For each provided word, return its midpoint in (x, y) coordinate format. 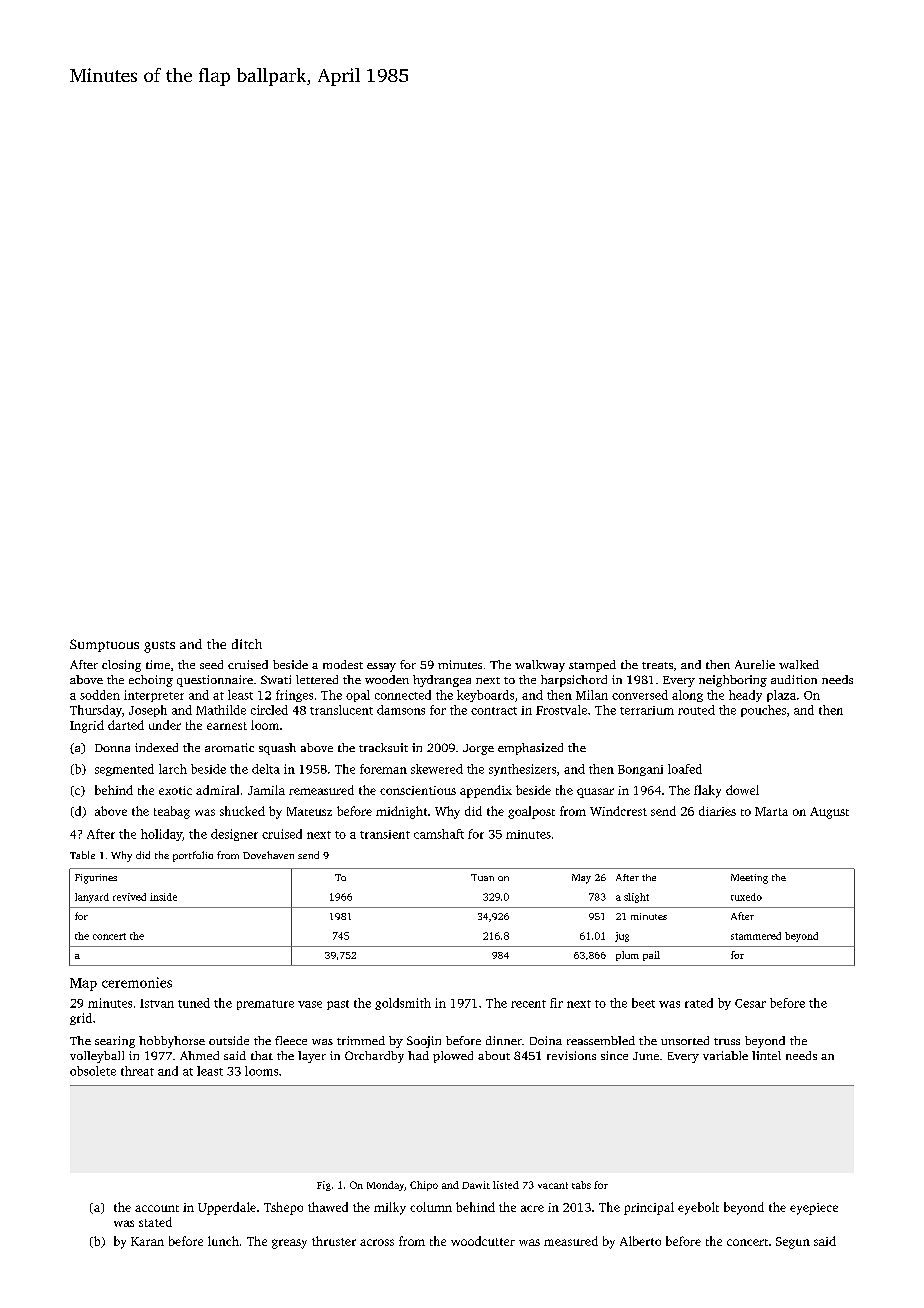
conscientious (418, 790)
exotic (175, 790)
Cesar (750, 1003)
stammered (756, 936)
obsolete (93, 1071)
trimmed (361, 1040)
